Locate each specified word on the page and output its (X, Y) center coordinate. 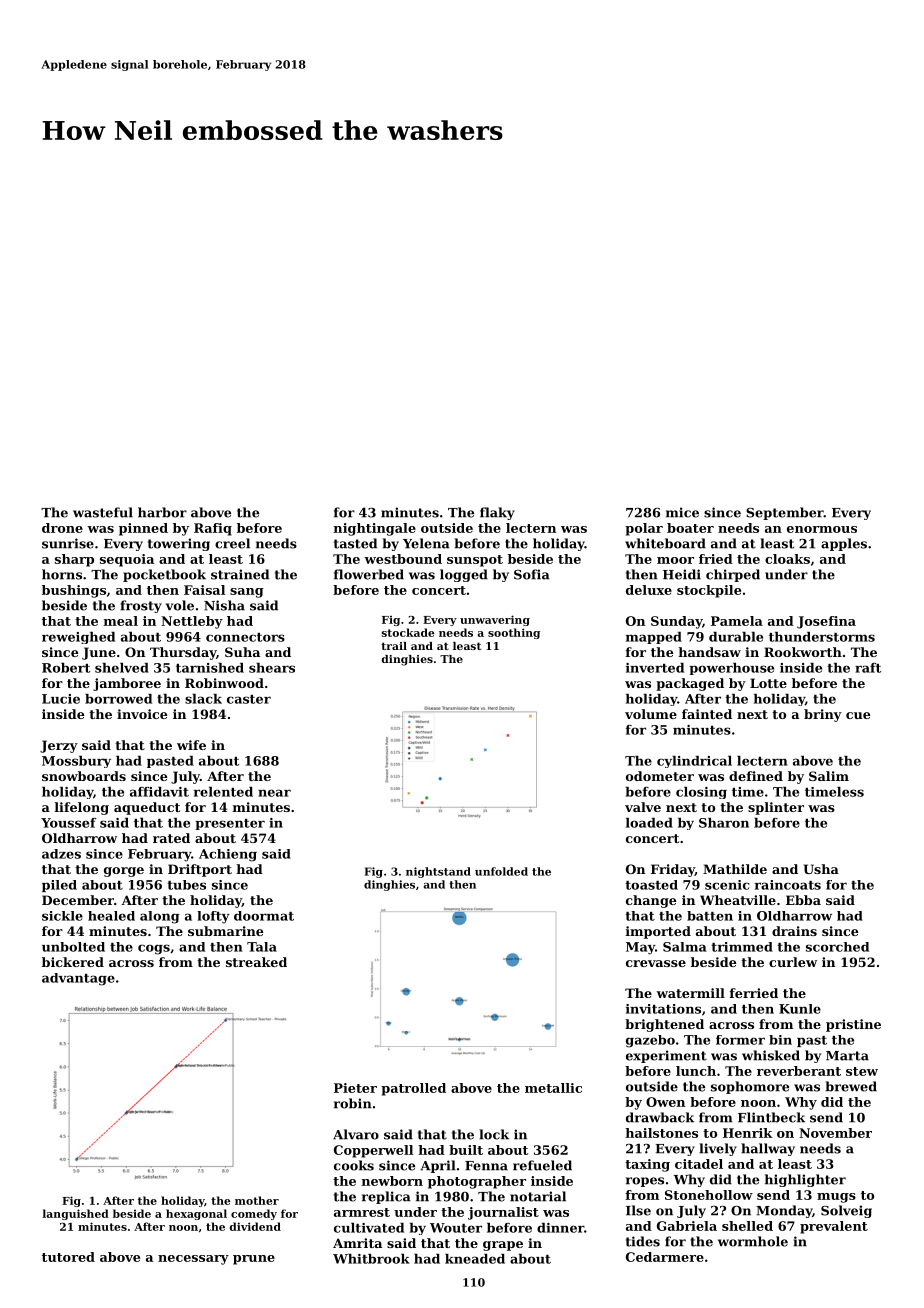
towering (179, 544)
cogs (154, 949)
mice (682, 512)
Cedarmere (665, 1257)
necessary (193, 1260)
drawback (660, 1117)
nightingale (375, 529)
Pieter (355, 1088)
